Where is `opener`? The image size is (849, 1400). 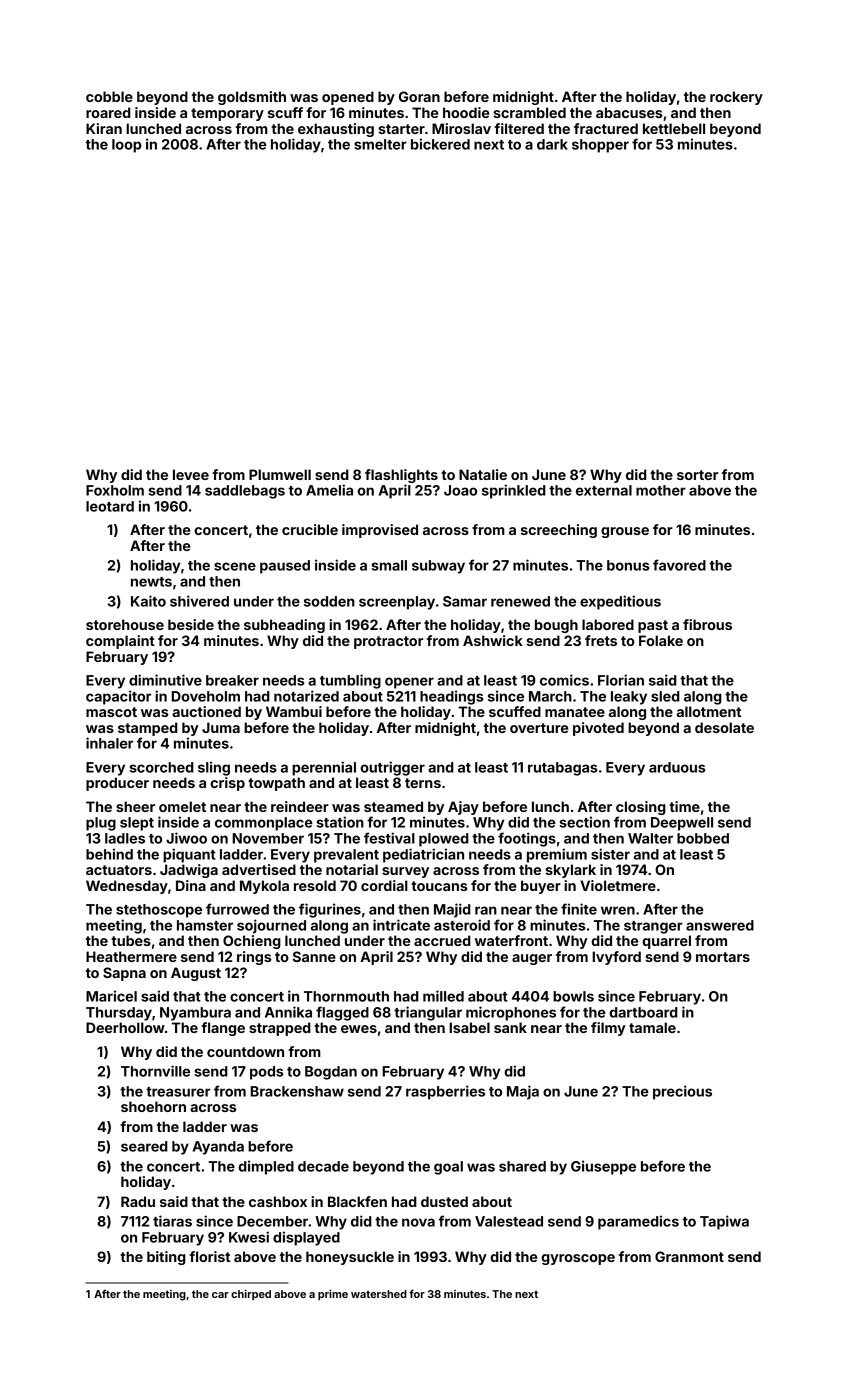
opener is located at coordinates (409, 683).
